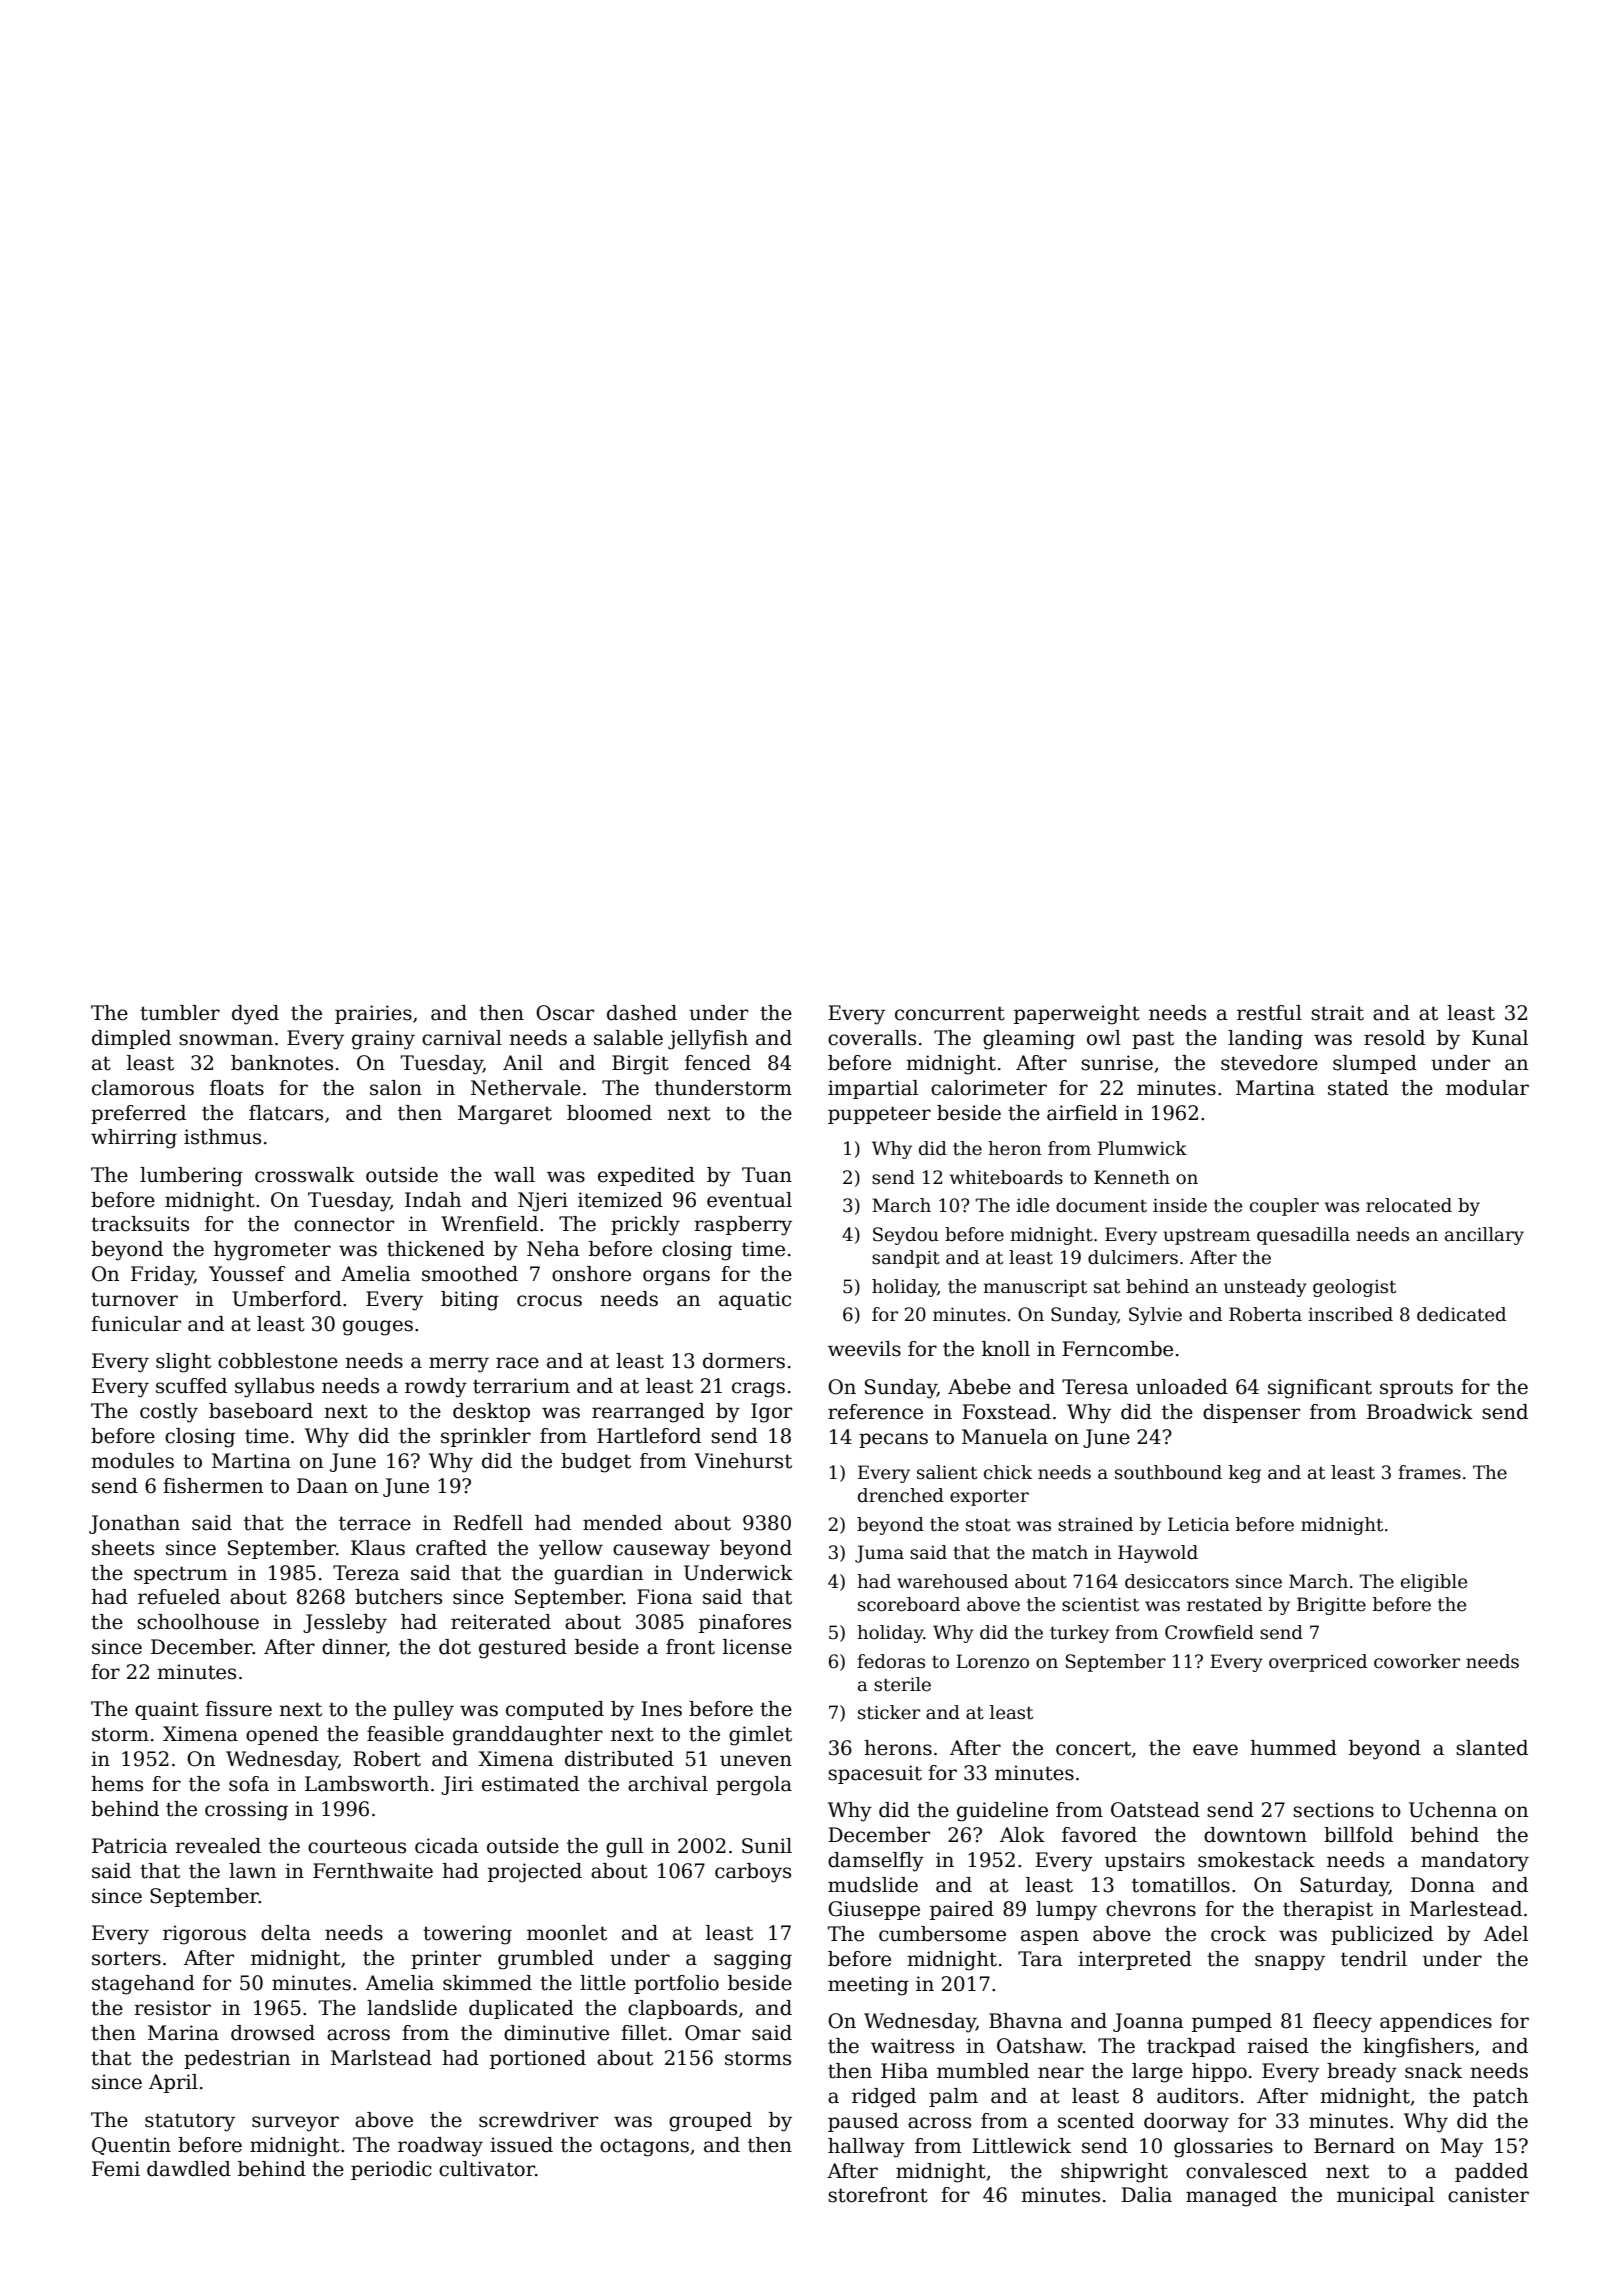 The width and height of the document is (1620, 2292). What do you see at coordinates (1293, 1748) in the document?
I see `hummed` at bounding box center [1293, 1748].
